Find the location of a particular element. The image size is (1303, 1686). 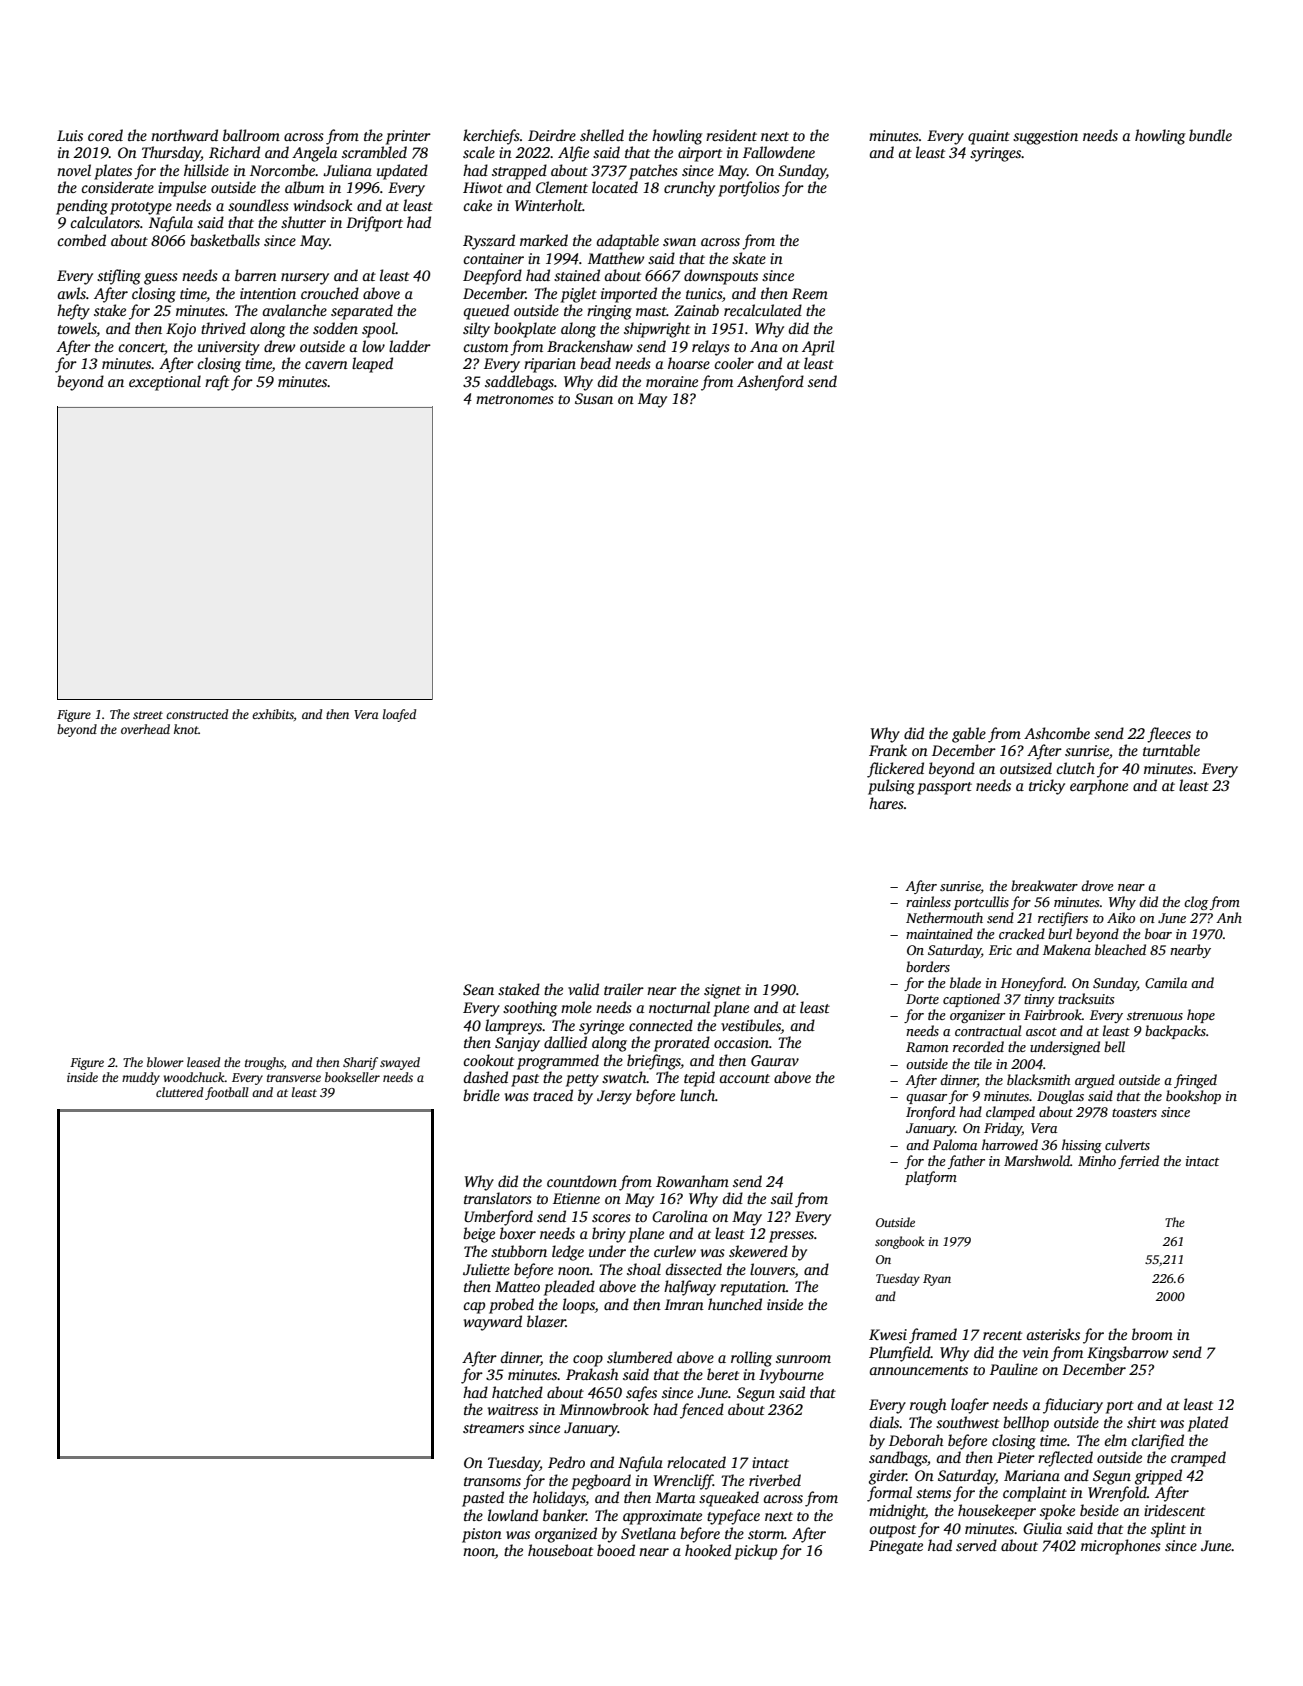

resident is located at coordinates (731, 135).
